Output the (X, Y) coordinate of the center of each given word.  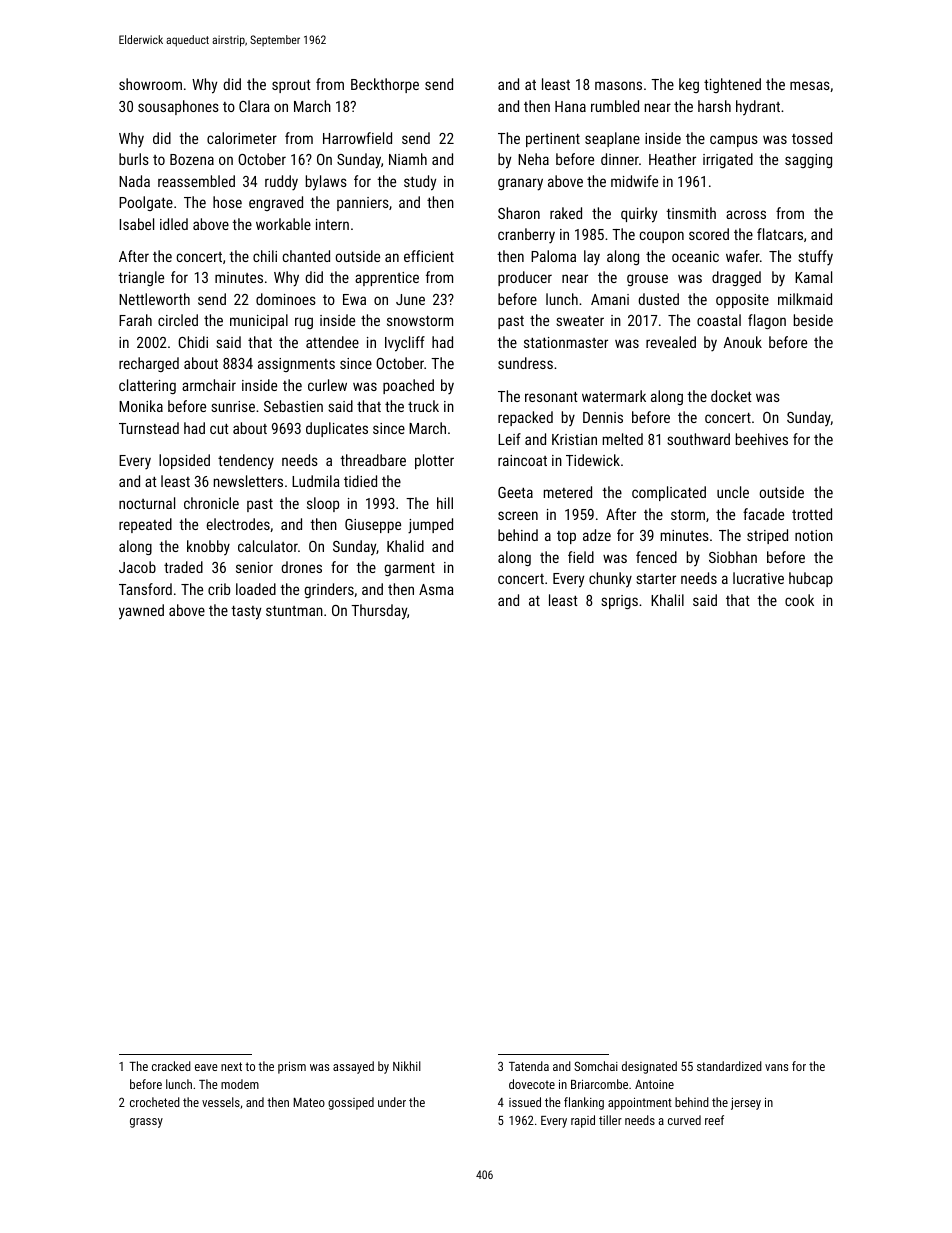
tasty (246, 613)
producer (525, 278)
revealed (671, 342)
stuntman (294, 611)
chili (265, 256)
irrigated (728, 160)
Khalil (667, 600)
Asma (436, 589)
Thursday (379, 612)
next (231, 1066)
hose (227, 202)
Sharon (519, 213)
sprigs (619, 602)
